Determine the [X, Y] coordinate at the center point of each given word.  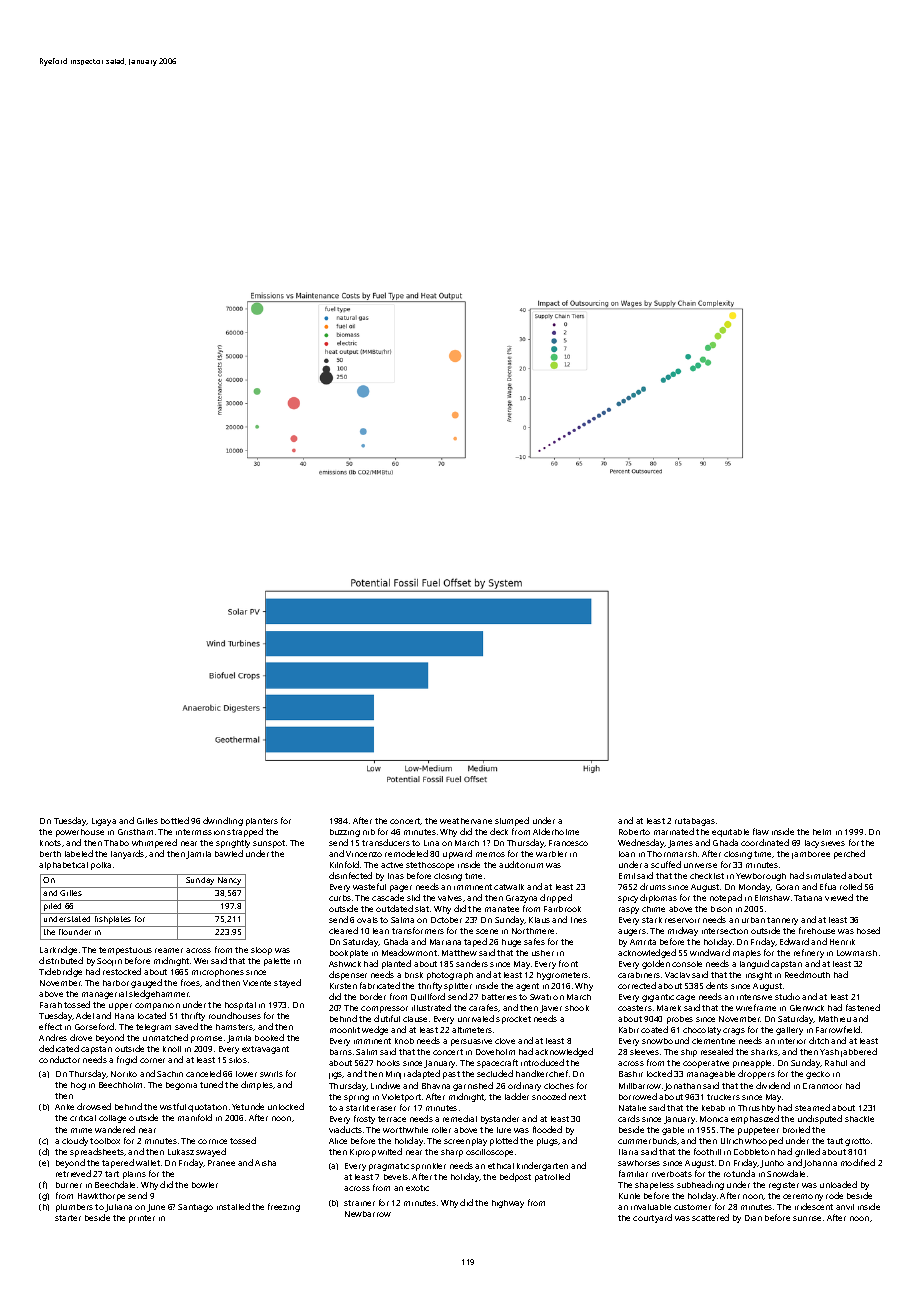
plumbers [74, 1208]
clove [505, 1041]
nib [369, 832]
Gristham [135, 832]
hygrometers [562, 976]
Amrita [643, 942]
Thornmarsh [672, 854]
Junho [772, 1164]
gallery [789, 1031]
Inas [396, 876]
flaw [761, 831]
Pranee [221, 1163]
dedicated [59, 1048]
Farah [51, 1005]
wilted [390, 1151]
